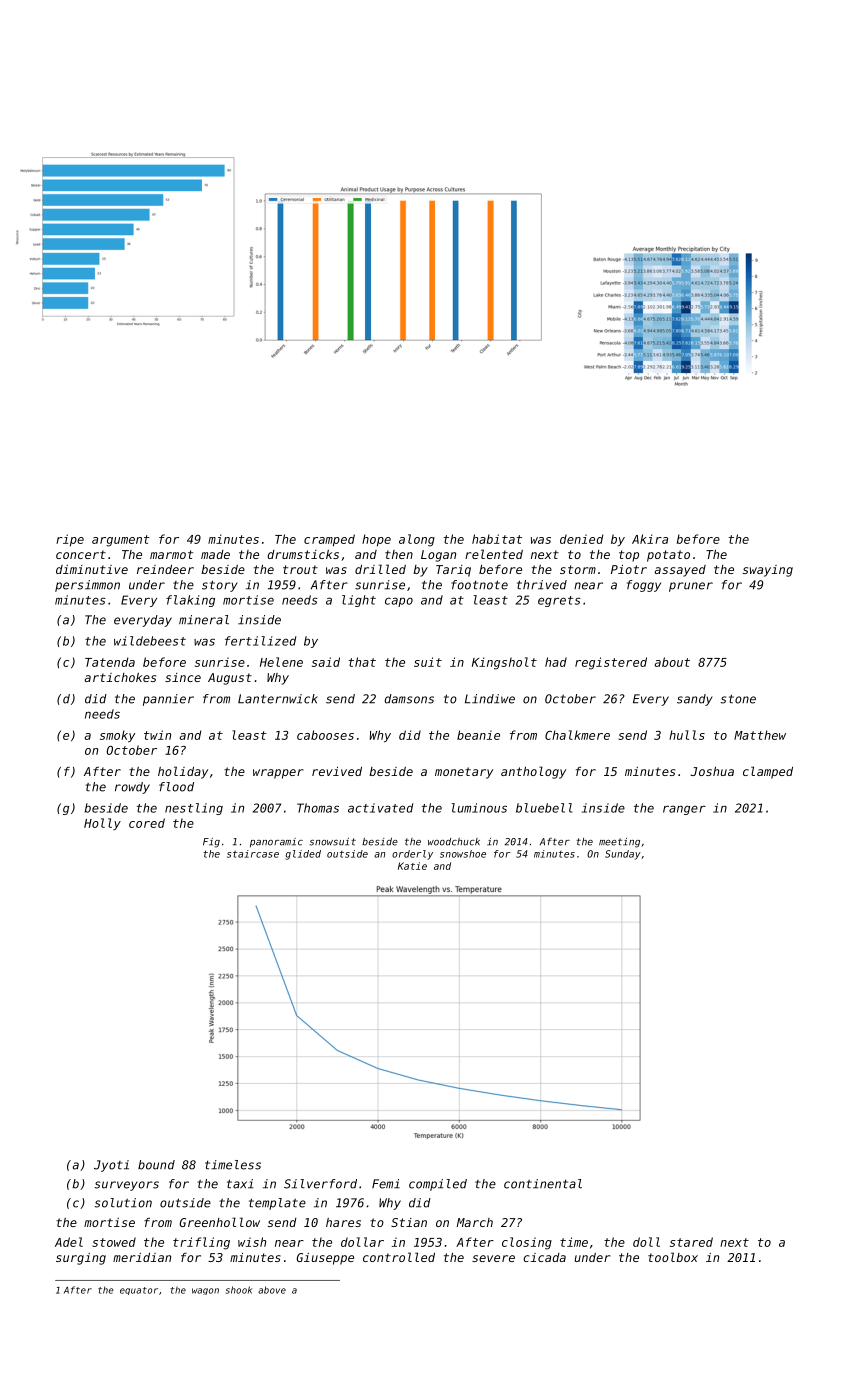  What do you see at coordinates (102, 824) in the screenshot?
I see `Holly` at bounding box center [102, 824].
